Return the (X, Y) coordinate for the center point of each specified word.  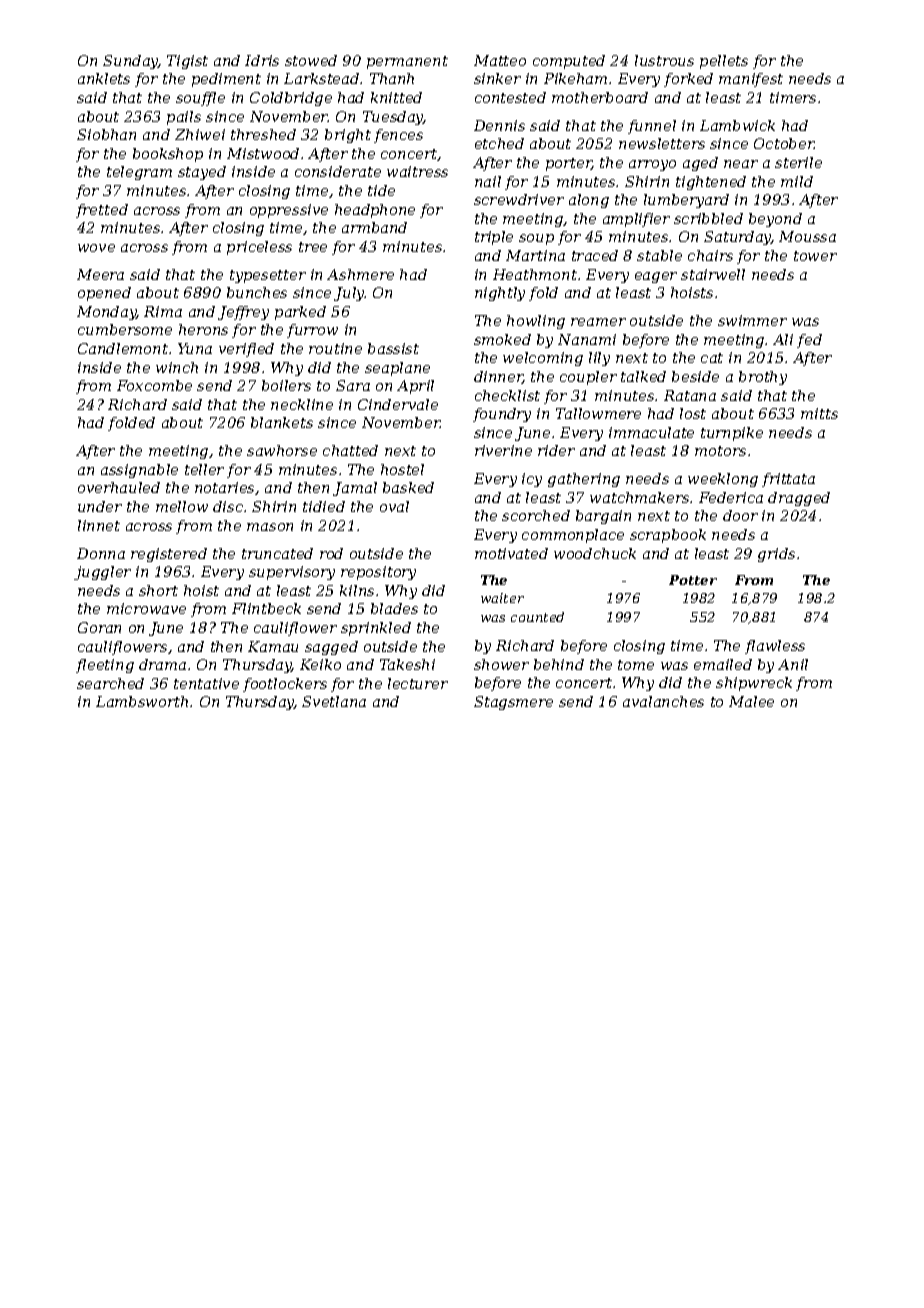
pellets (724, 62)
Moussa (807, 236)
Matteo (500, 60)
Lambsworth (142, 701)
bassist (393, 348)
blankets (282, 422)
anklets (104, 78)
